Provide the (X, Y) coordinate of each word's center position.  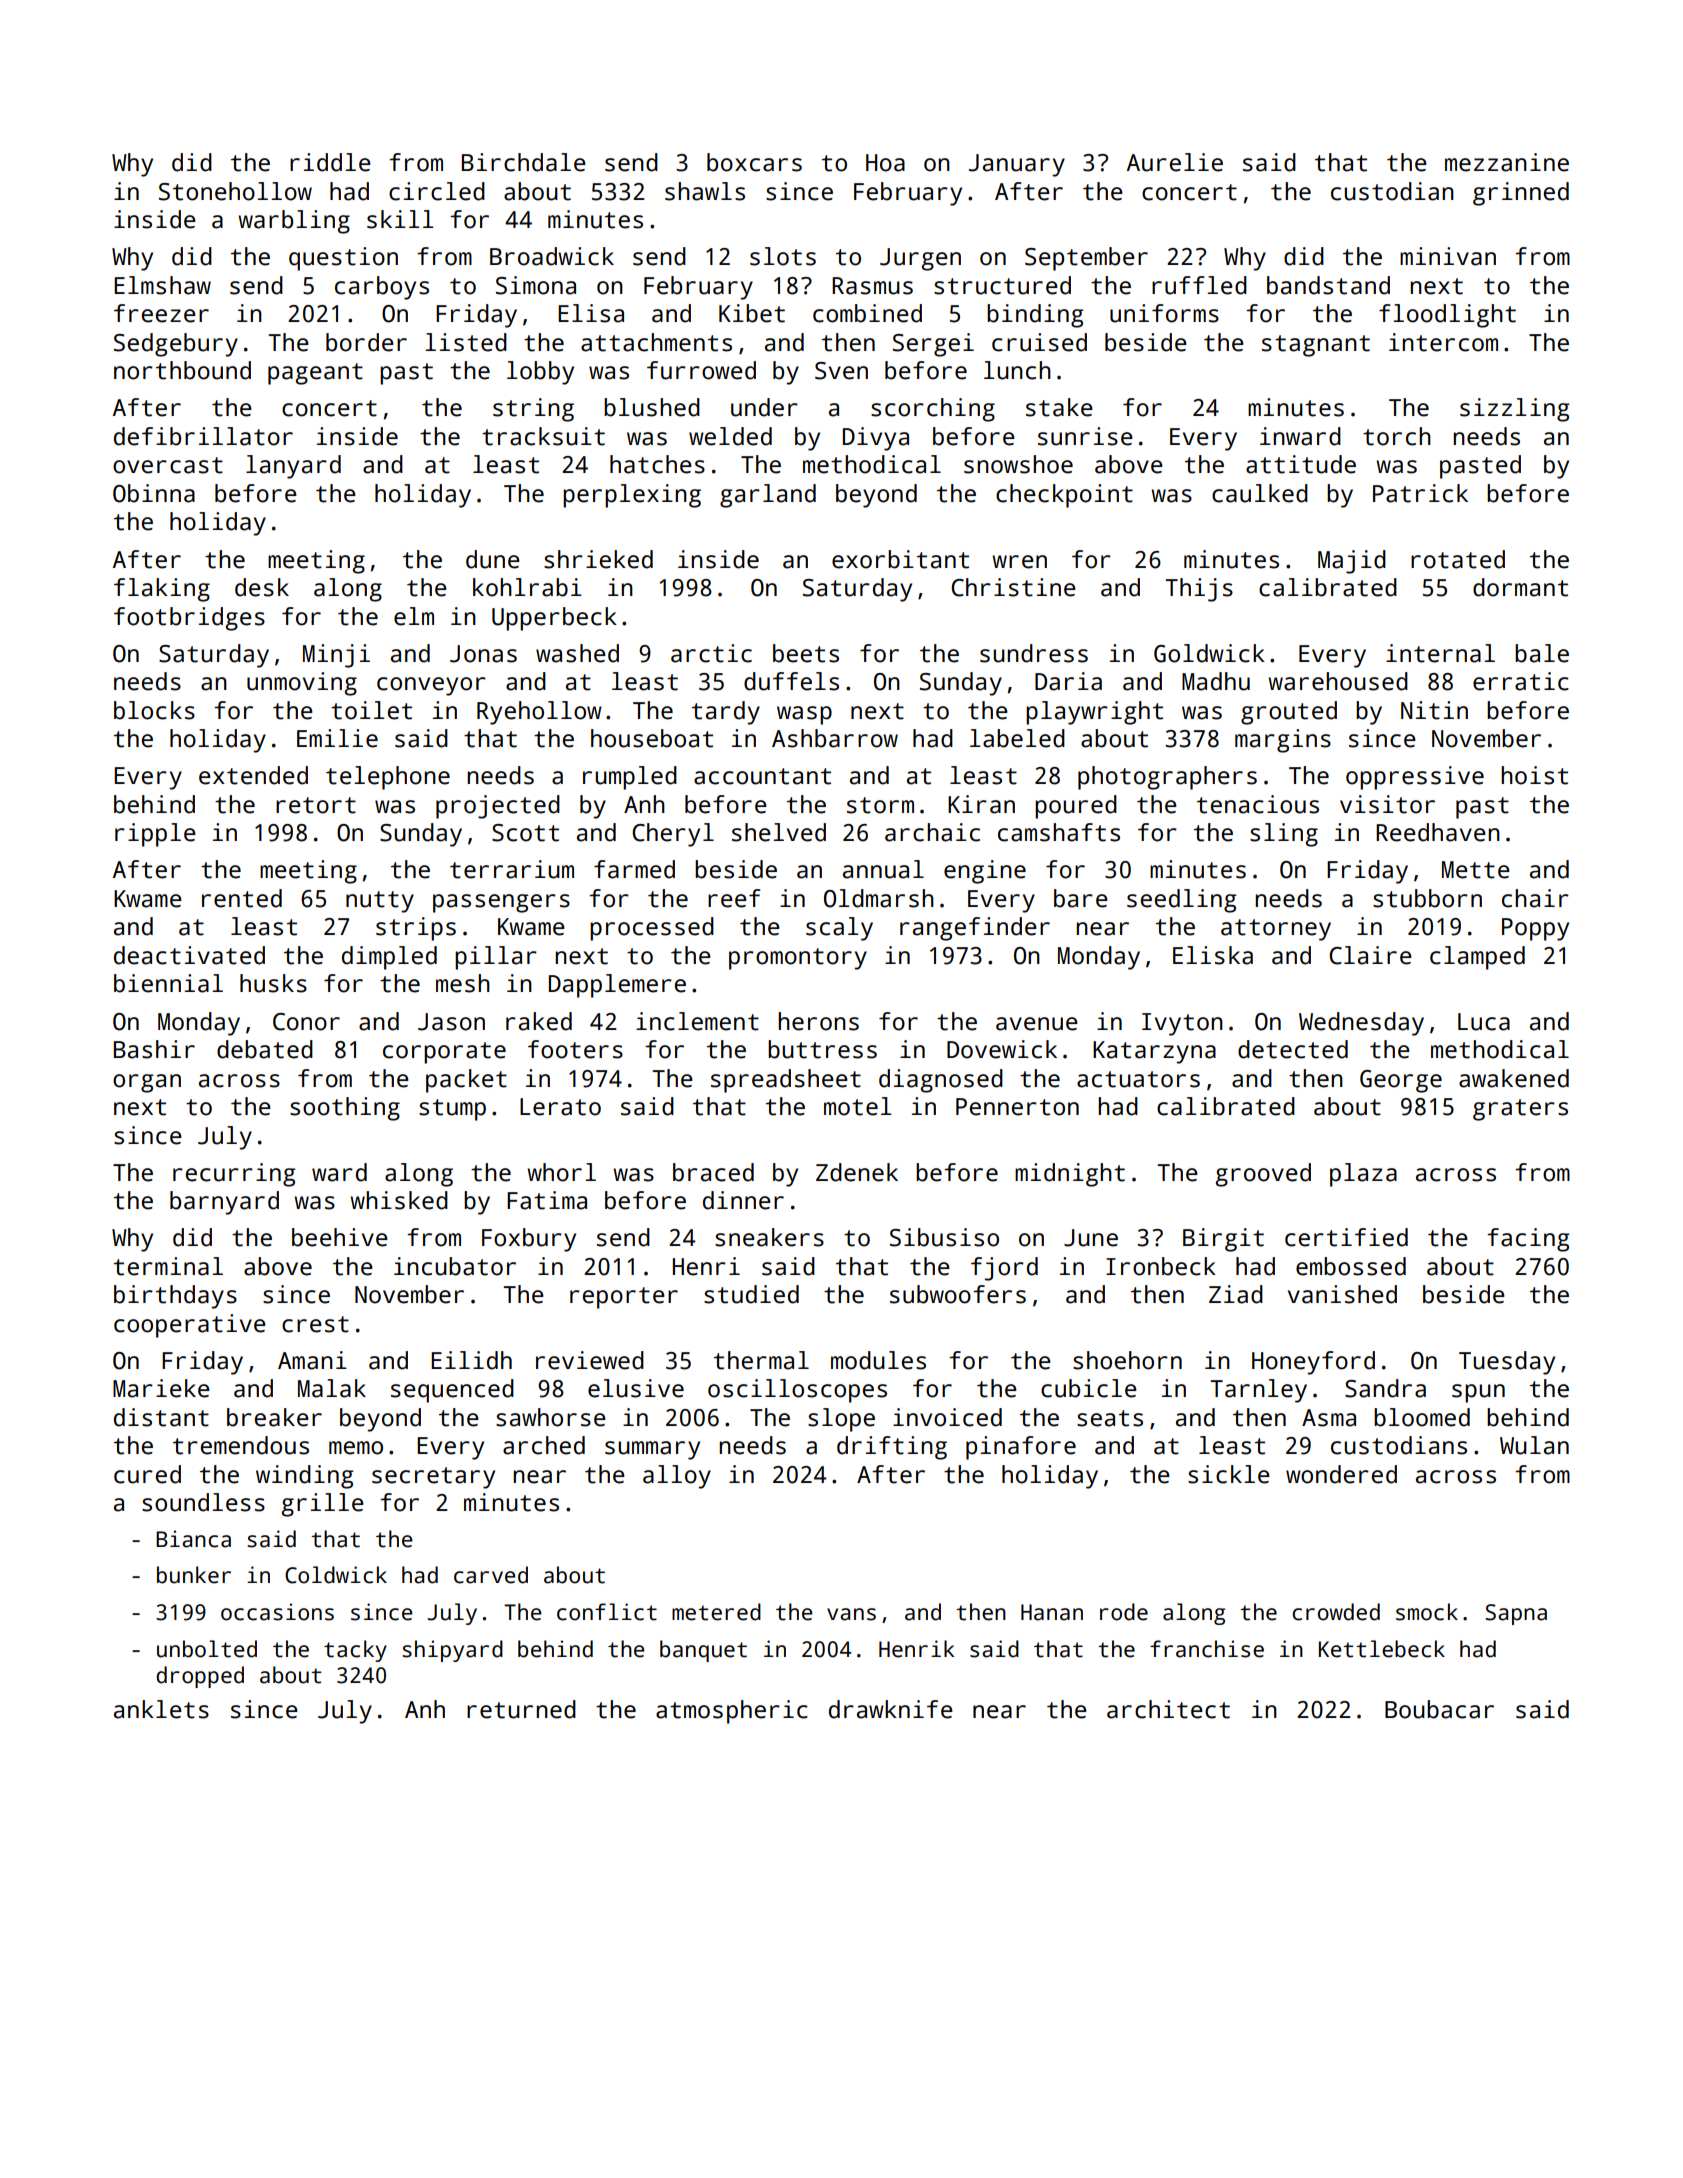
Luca (1484, 1022)
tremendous (241, 1445)
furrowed (701, 370)
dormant (1520, 587)
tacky (355, 1651)
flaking (162, 590)
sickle (1229, 1474)
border (366, 342)
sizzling (1515, 410)
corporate (444, 1053)
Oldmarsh (879, 898)
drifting (892, 1448)
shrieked (598, 559)
